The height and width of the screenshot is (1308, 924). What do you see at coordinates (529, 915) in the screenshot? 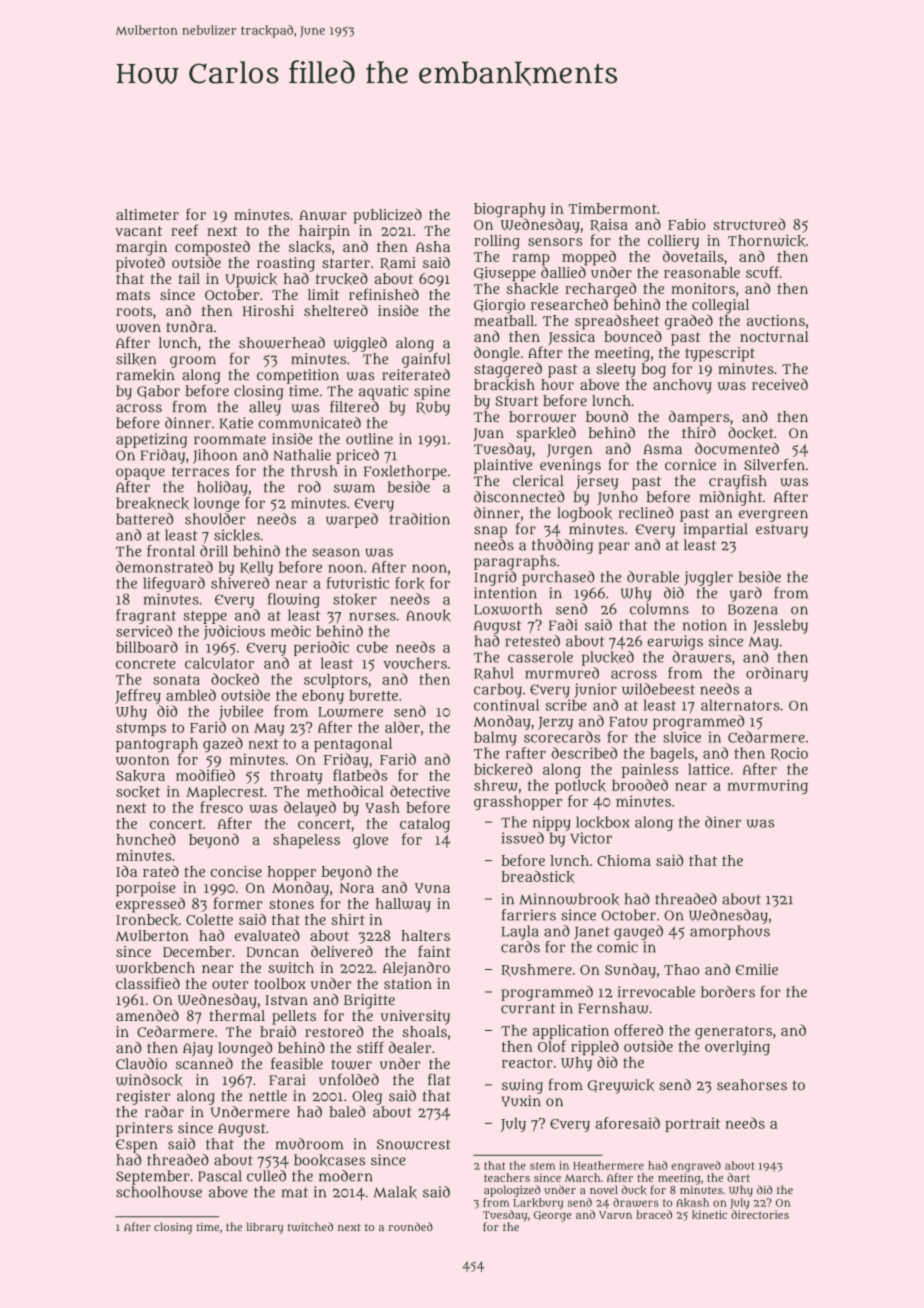
I see `farriers` at bounding box center [529, 915].
